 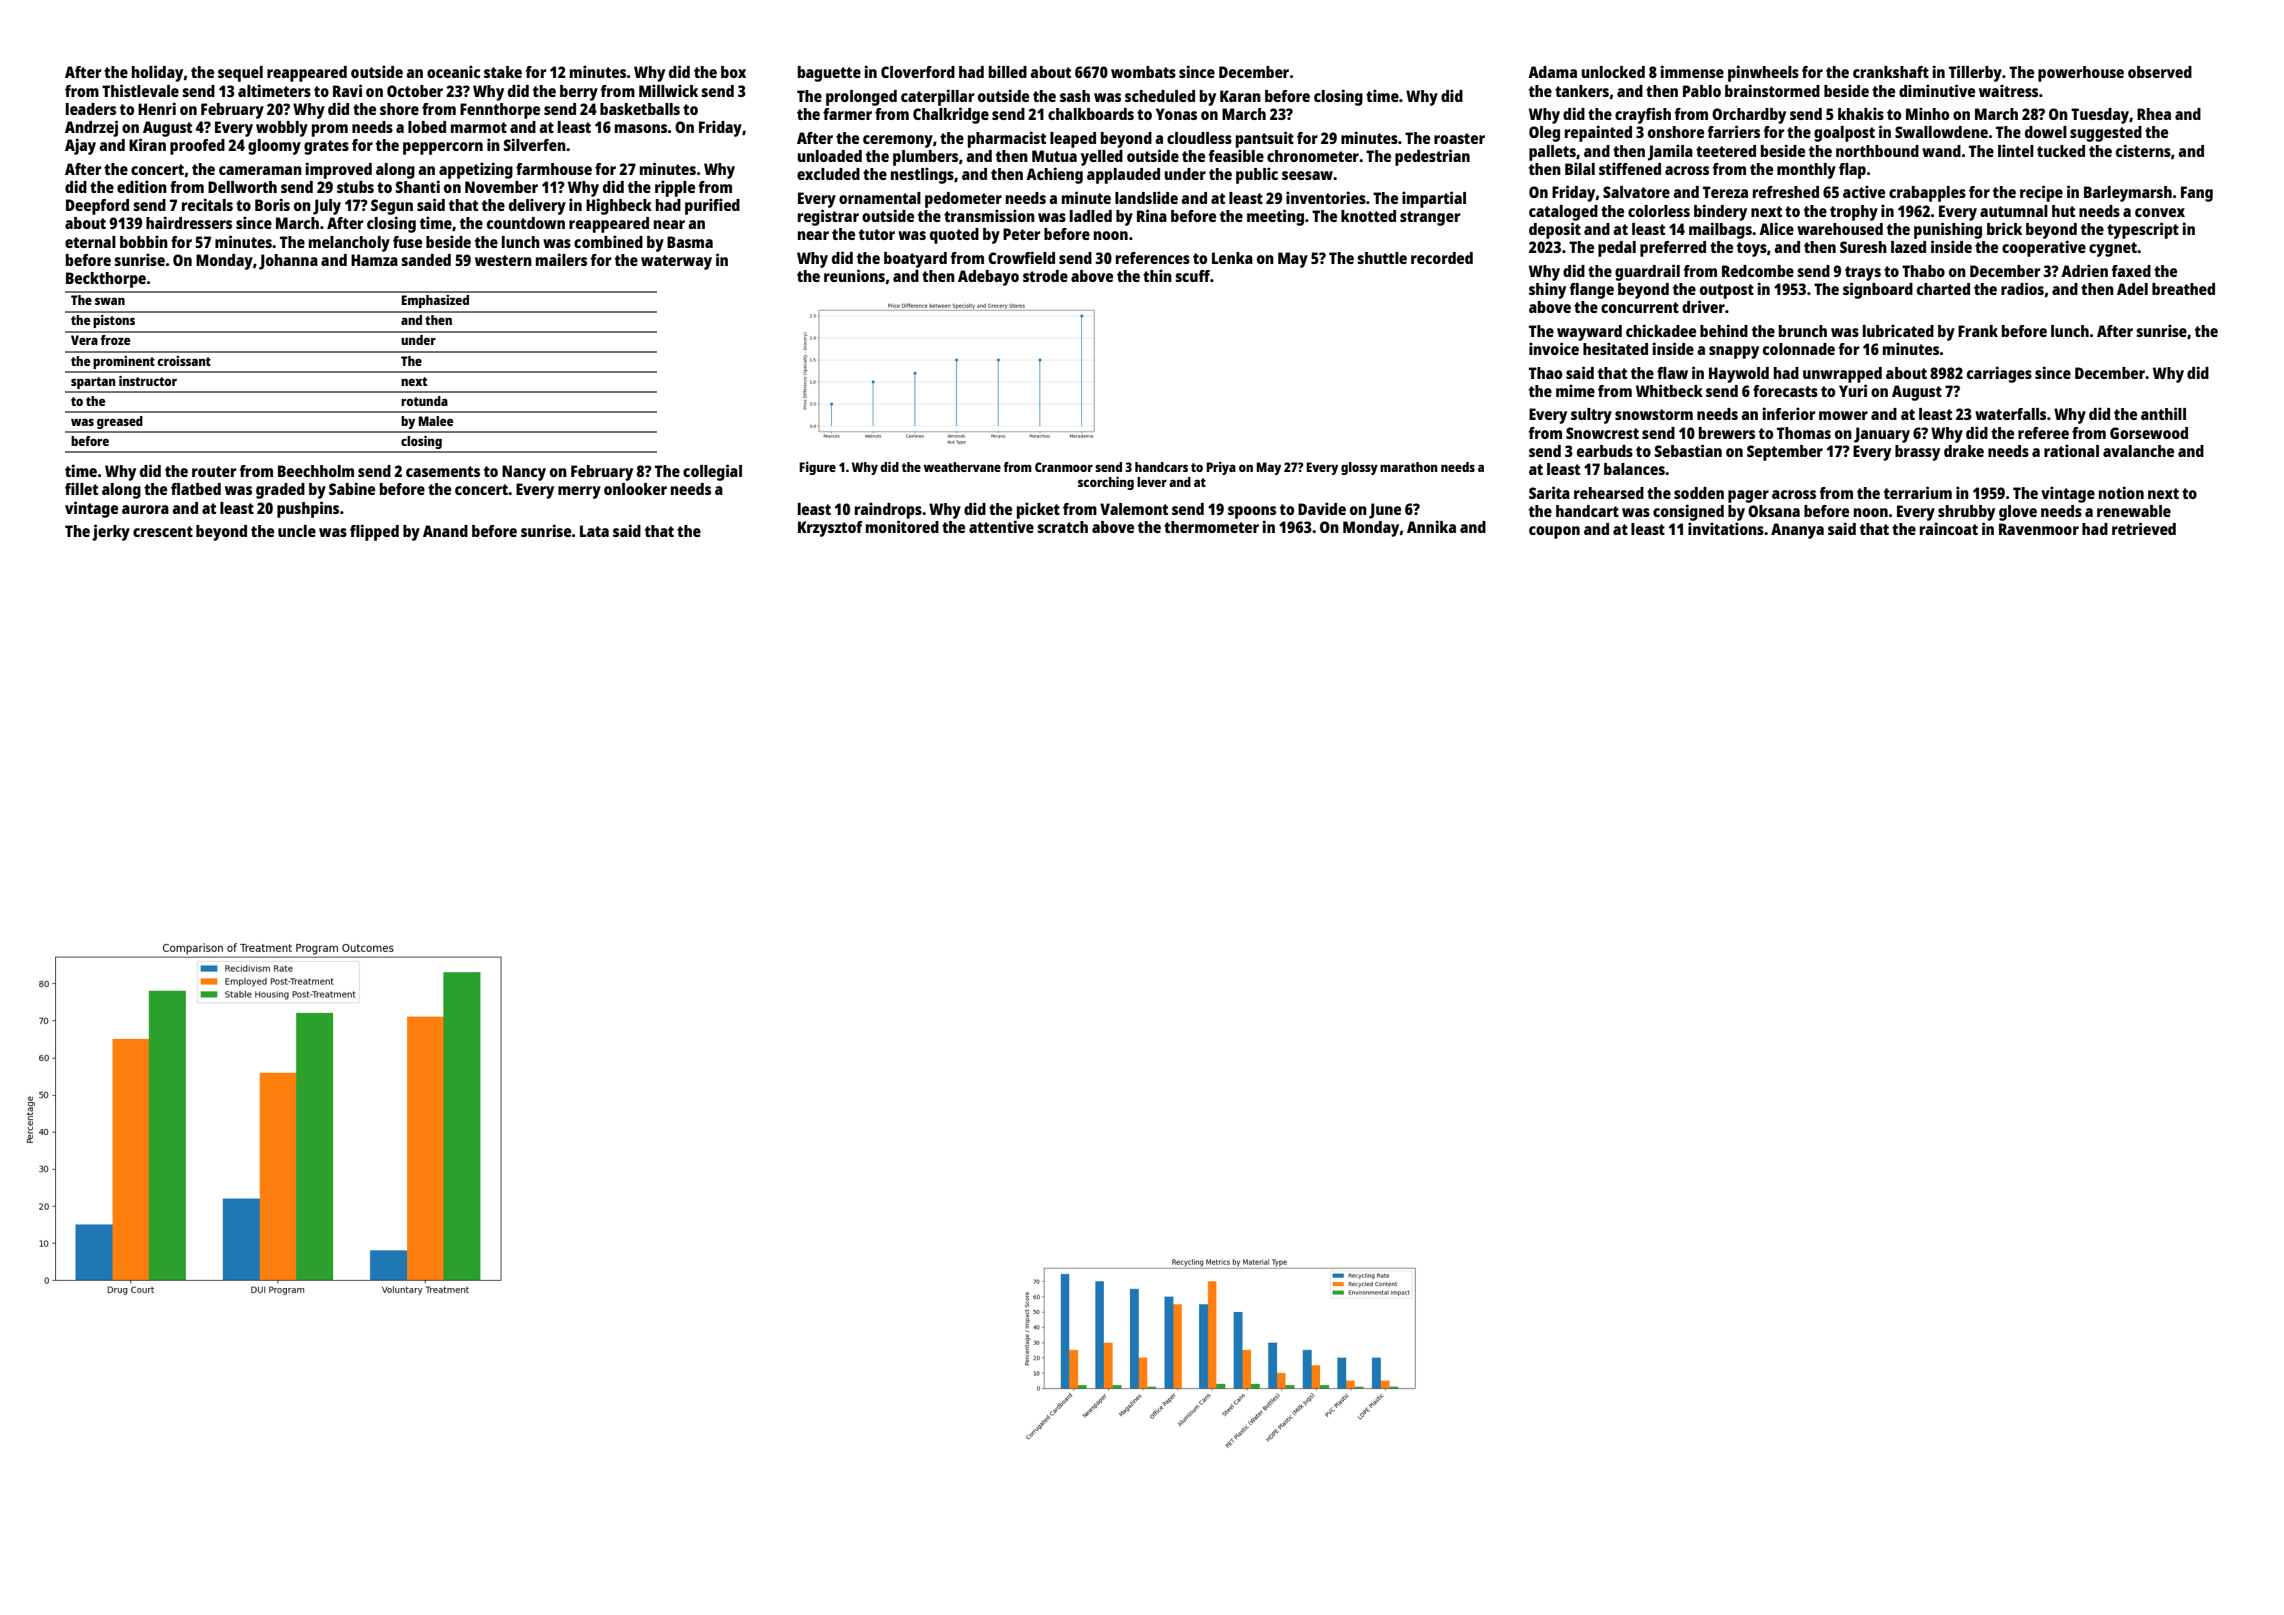 What do you see at coordinates (675, 188) in the document?
I see `ripple` at bounding box center [675, 188].
